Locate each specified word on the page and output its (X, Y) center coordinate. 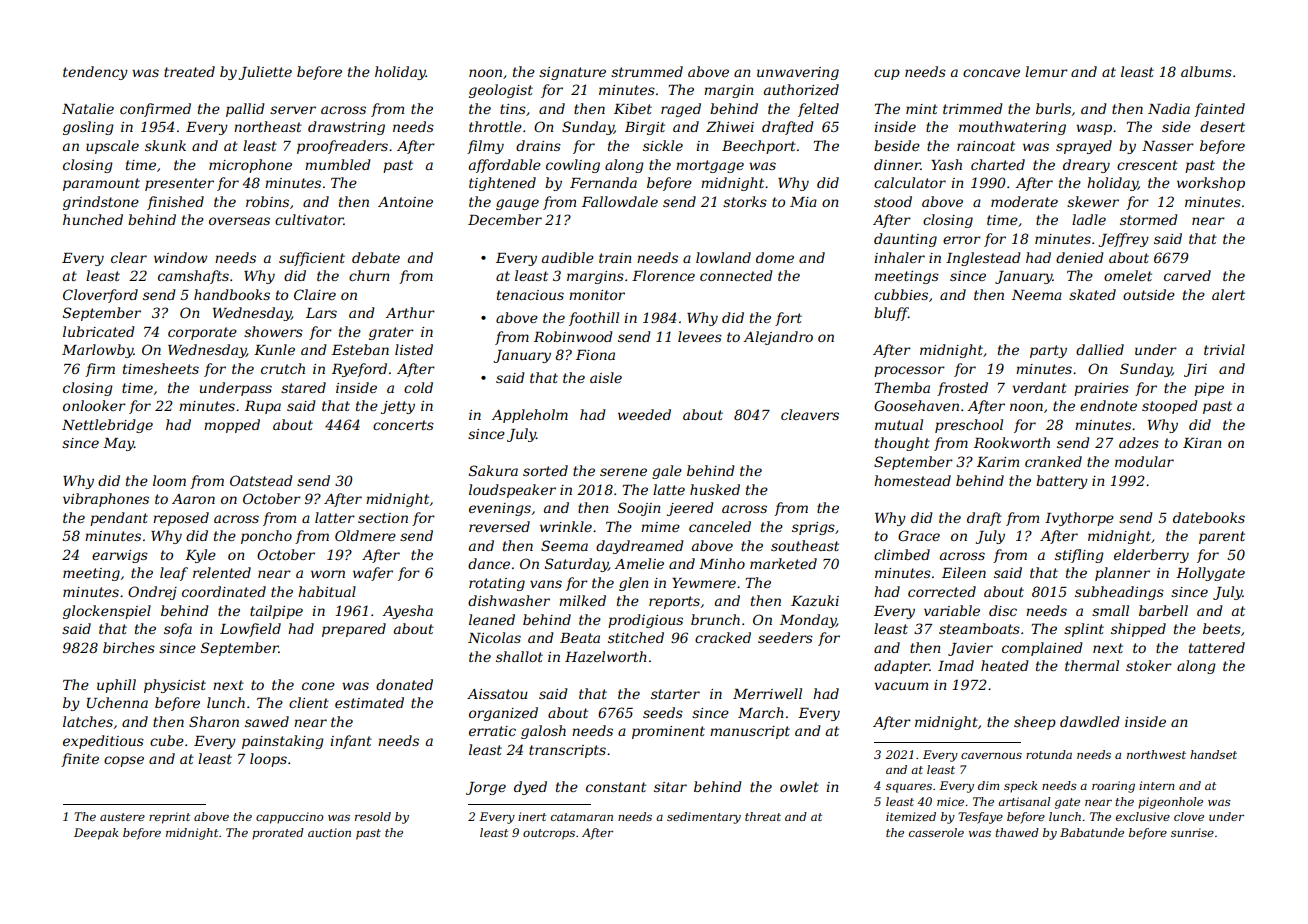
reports (674, 602)
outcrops (549, 834)
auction (329, 832)
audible (568, 257)
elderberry (1151, 556)
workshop (1211, 184)
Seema (564, 545)
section (383, 518)
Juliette (265, 73)
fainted (1219, 110)
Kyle (200, 556)
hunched (93, 219)
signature (572, 73)
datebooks (1209, 517)
